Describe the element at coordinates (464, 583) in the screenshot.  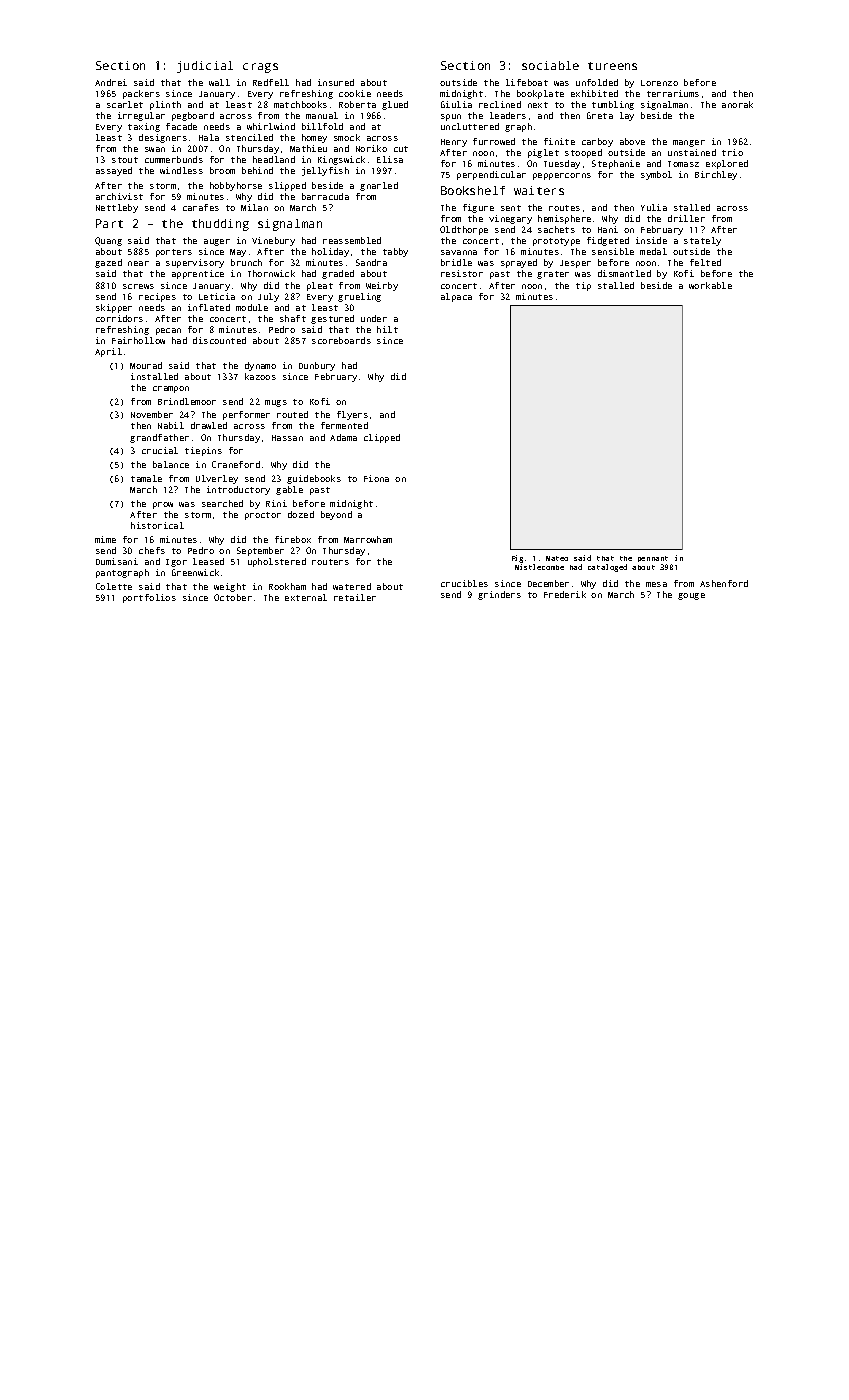
I see `crucibles` at that location.
